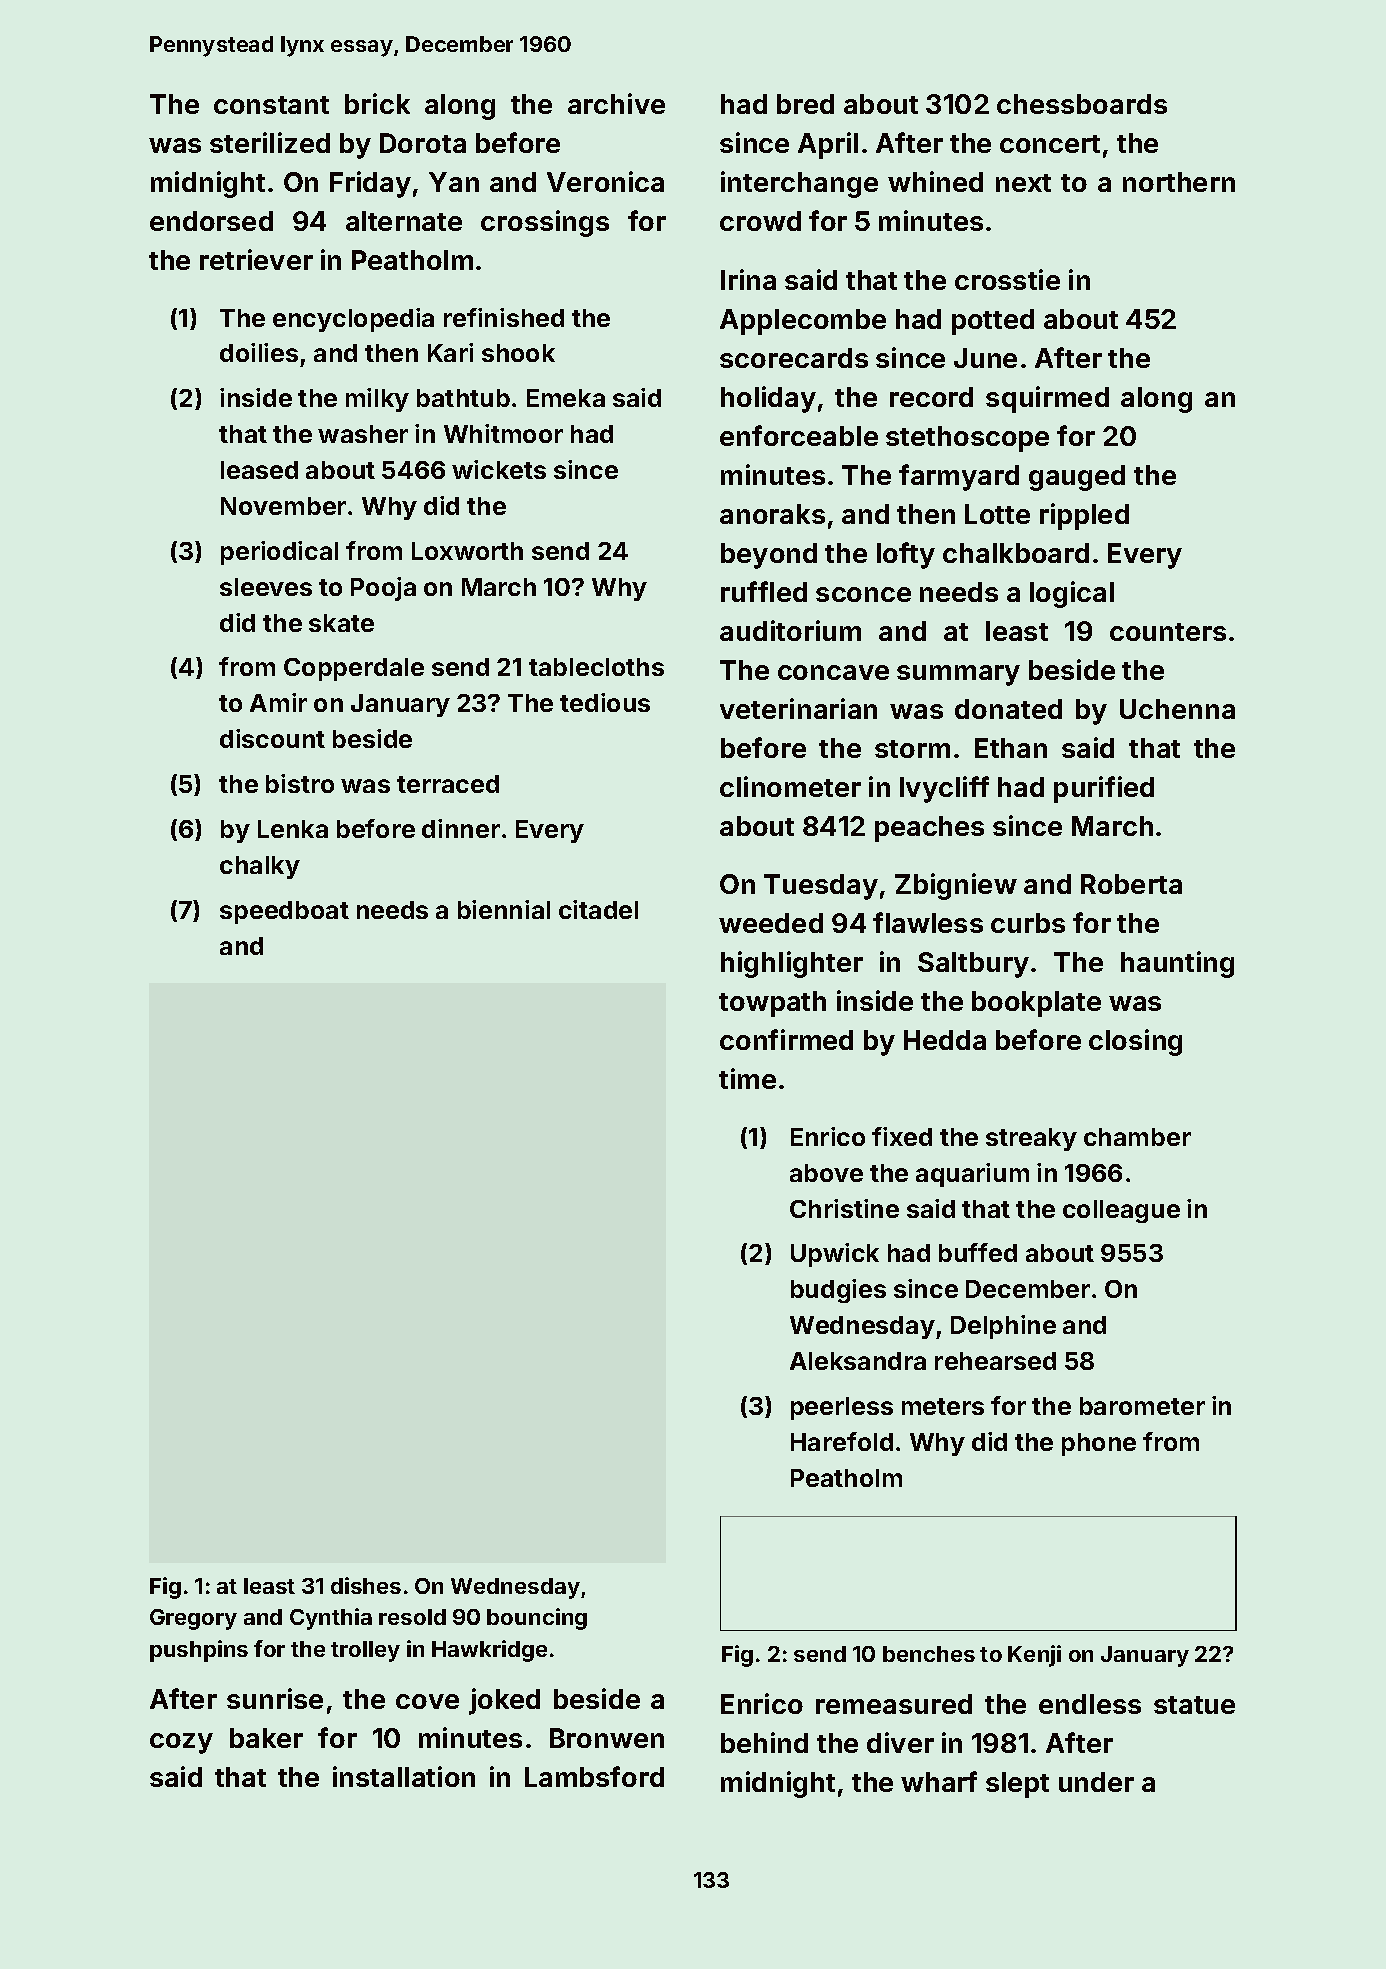 This screenshot has width=1386, height=1969. I want to click on storm, so click(912, 749).
